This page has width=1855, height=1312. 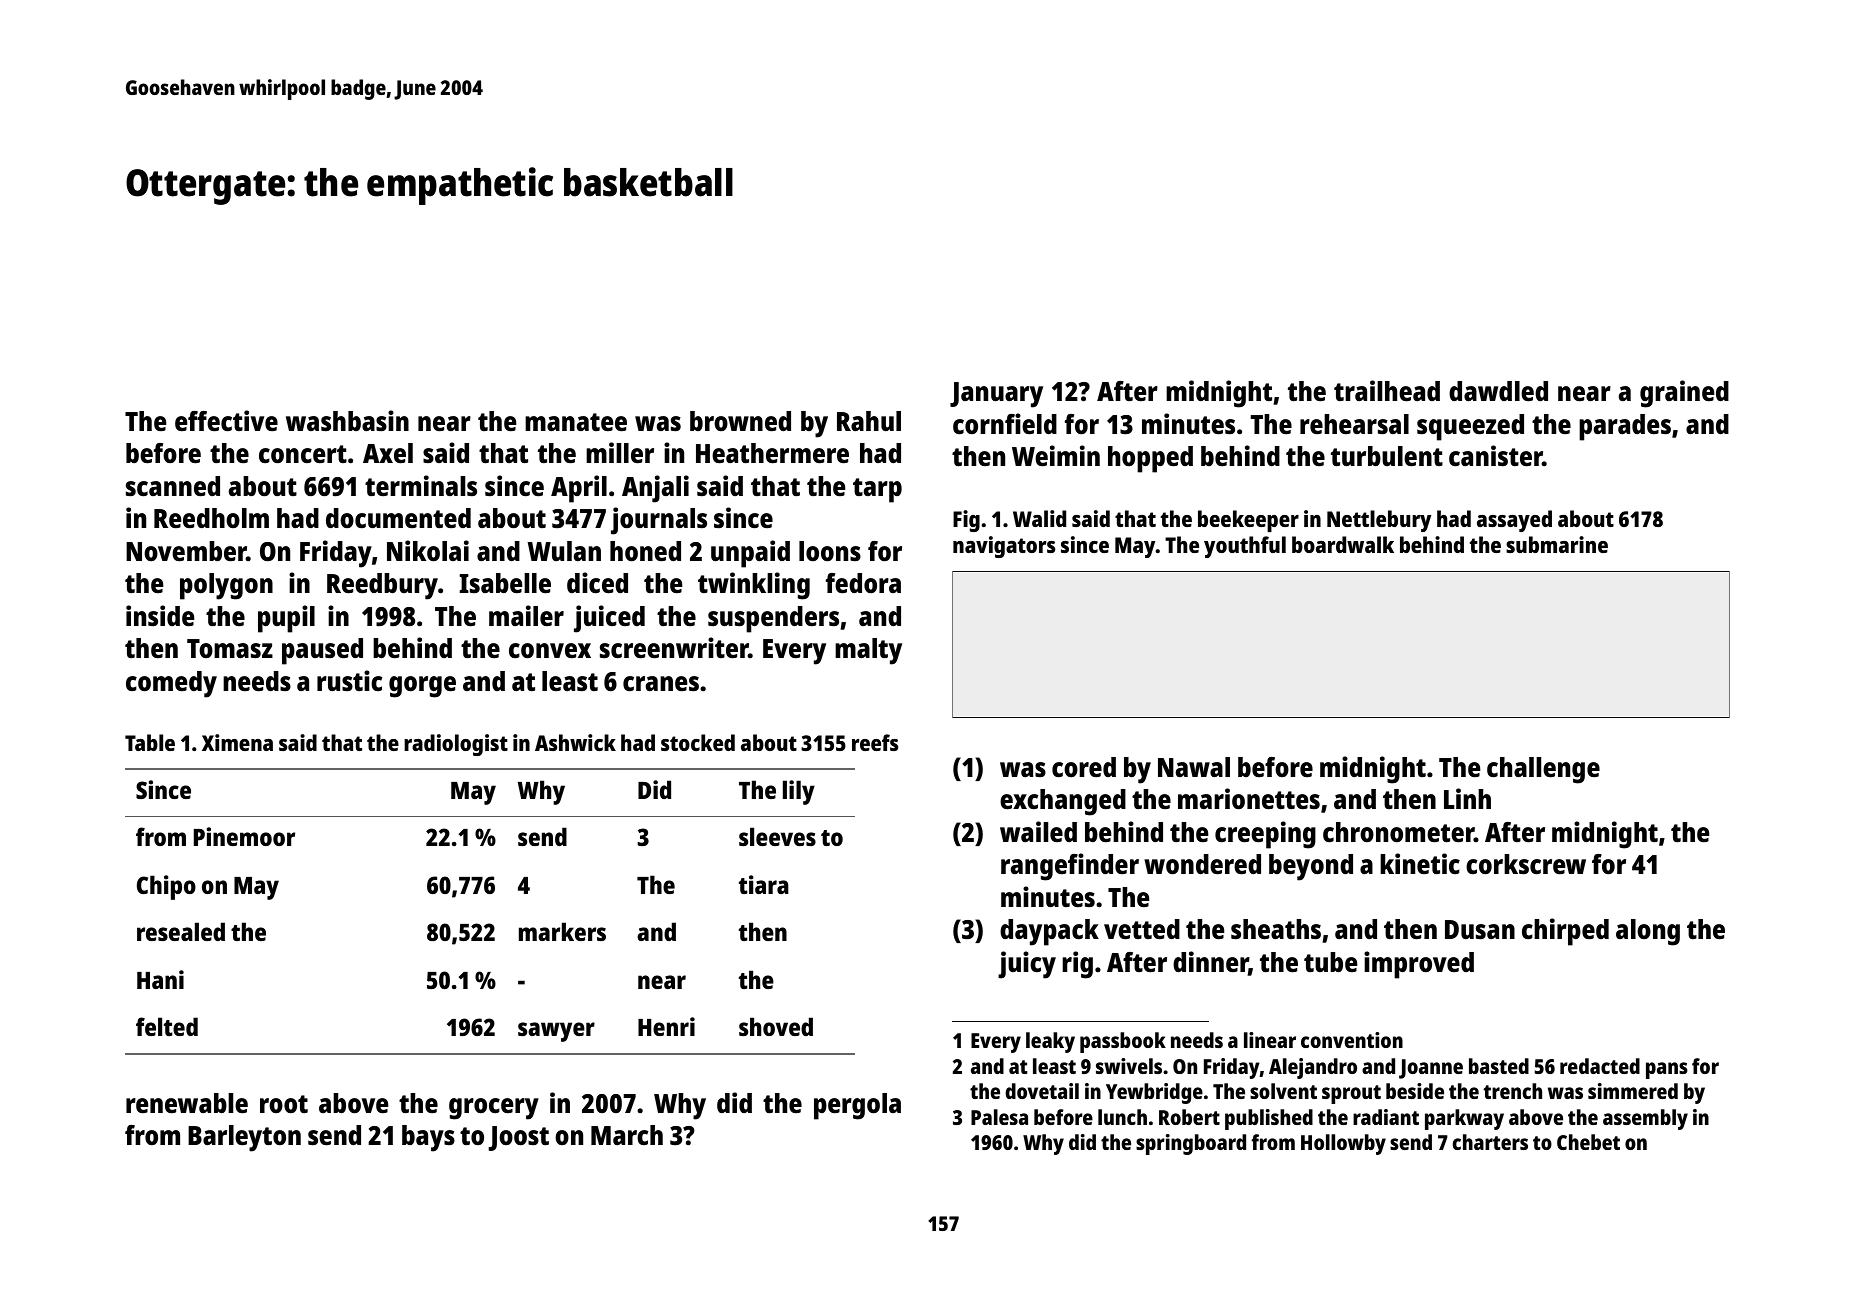 What do you see at coordinates (1343, 1144) in the page?
I see `Hollowby` at bounding box center [1343, 1144].
